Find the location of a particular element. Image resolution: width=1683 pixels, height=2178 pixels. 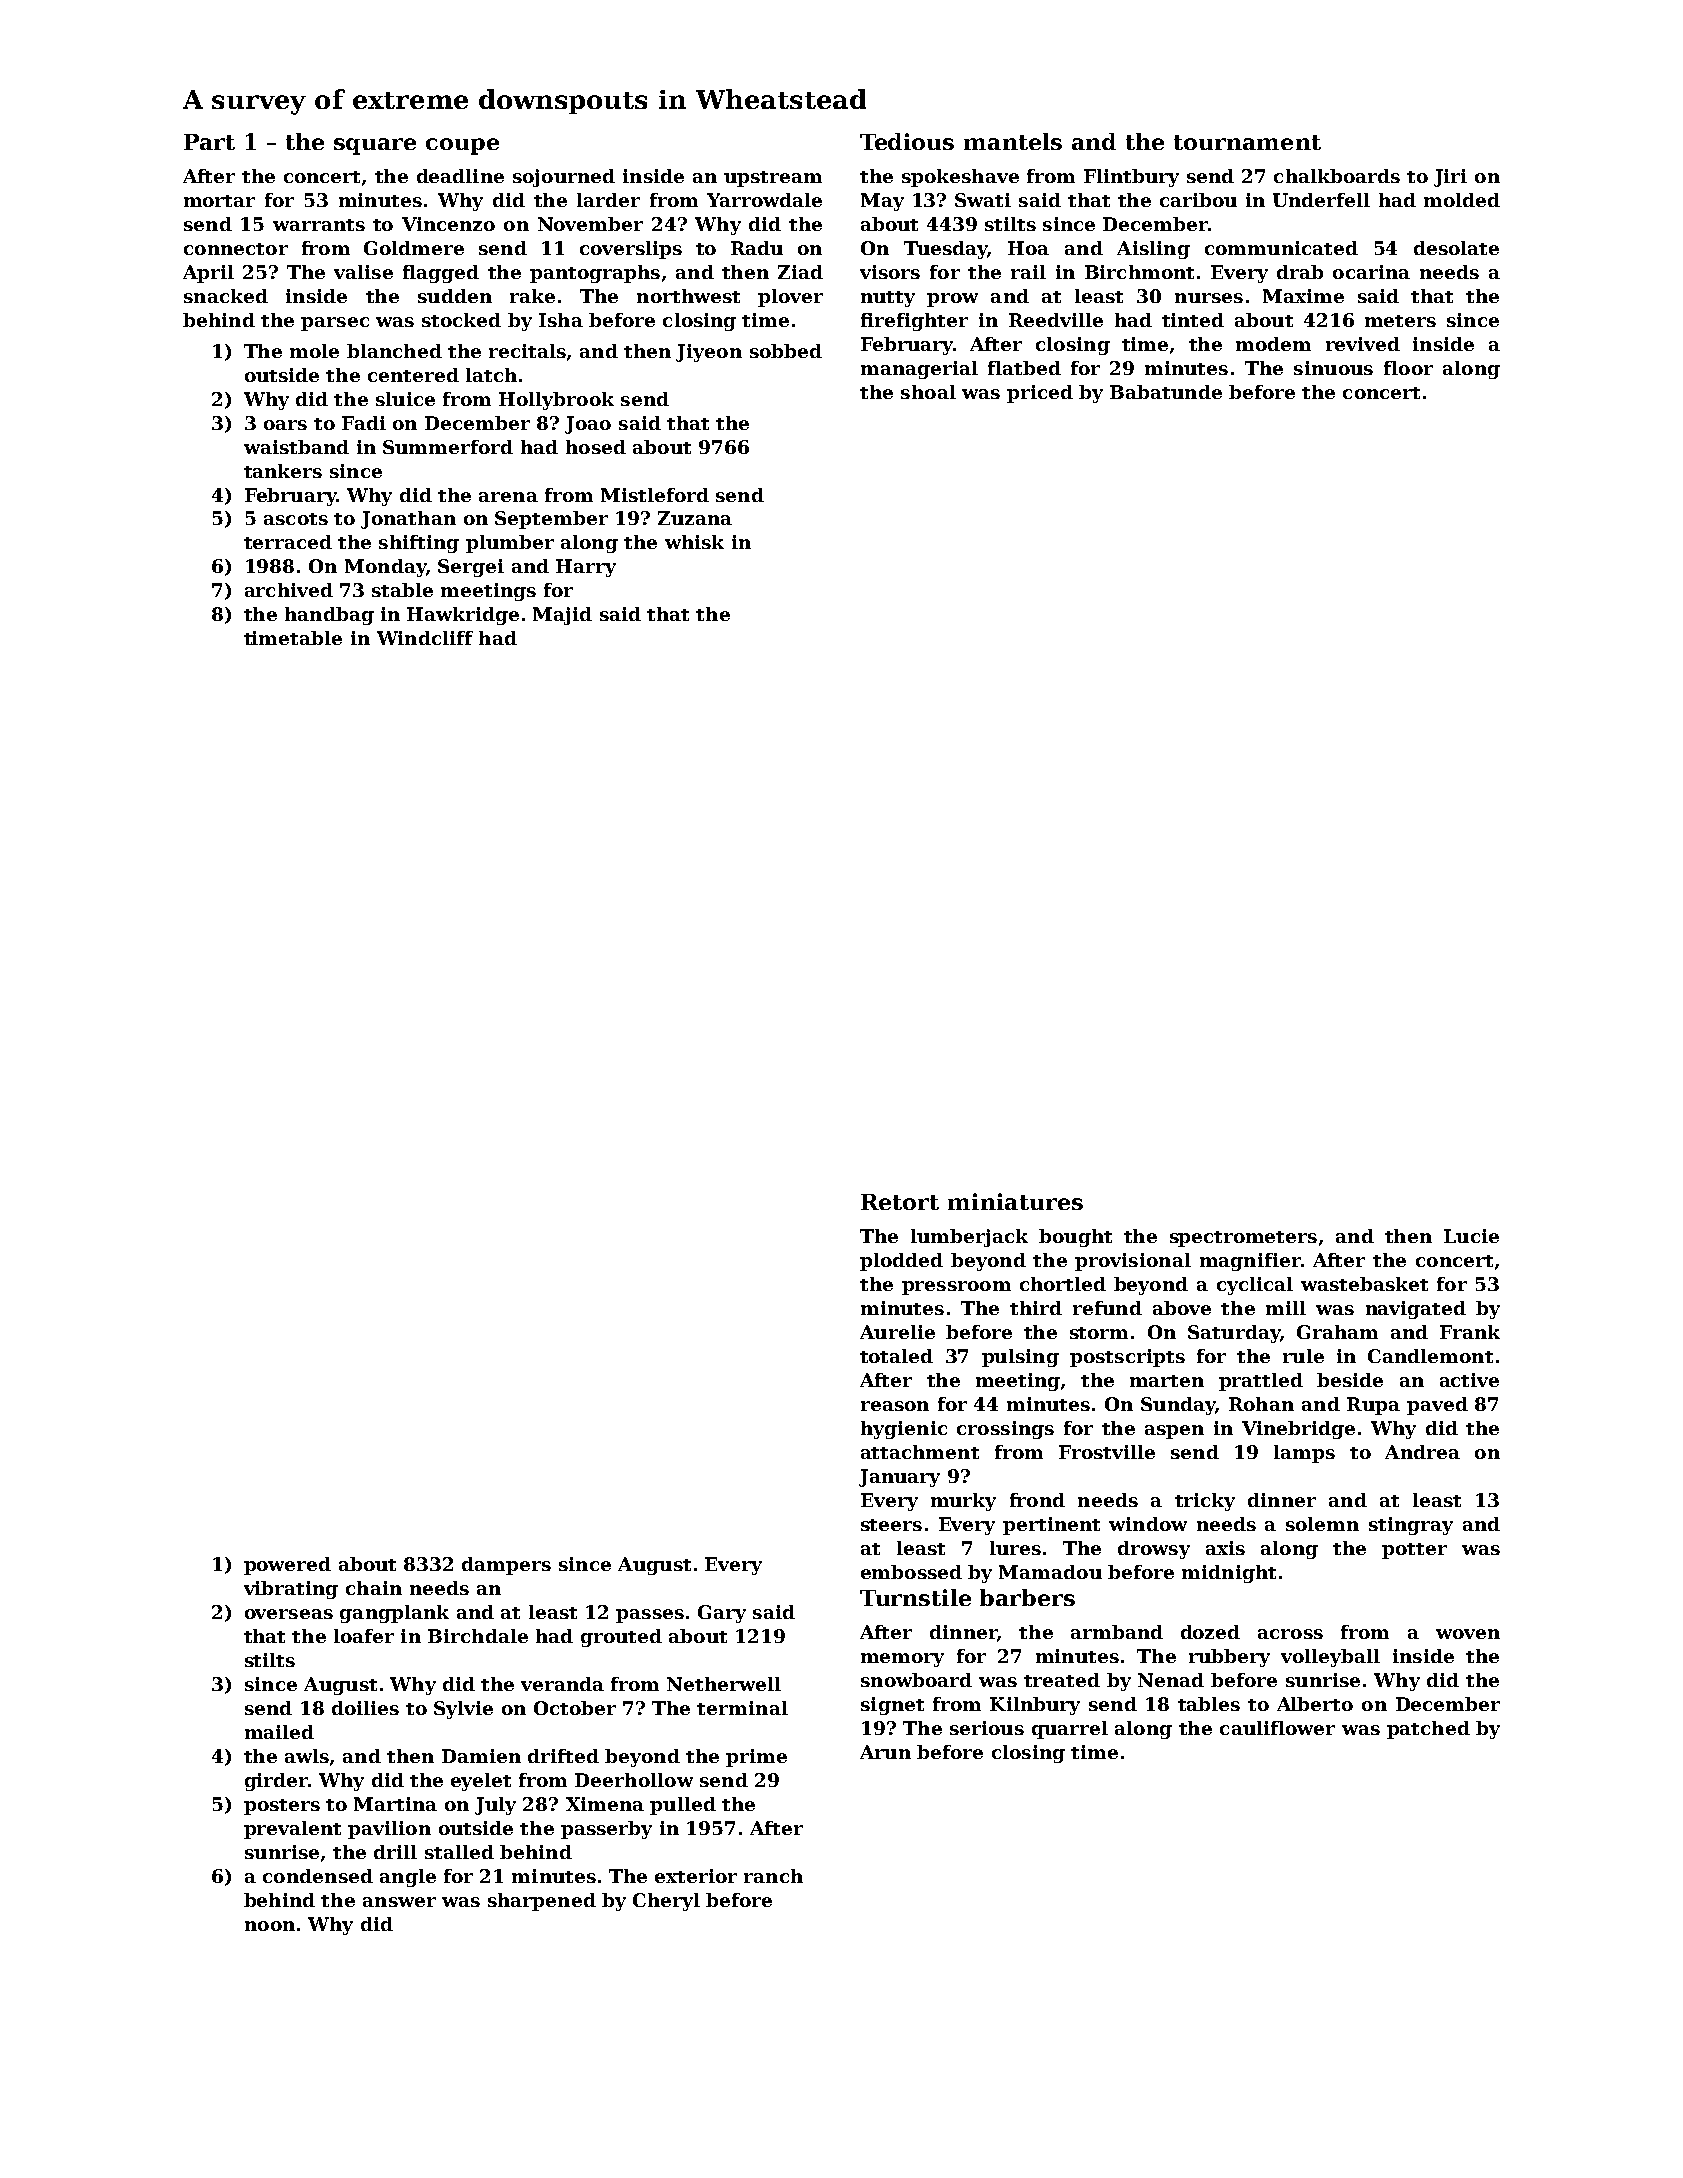

tournament is located at coordinates (1247, 142).
